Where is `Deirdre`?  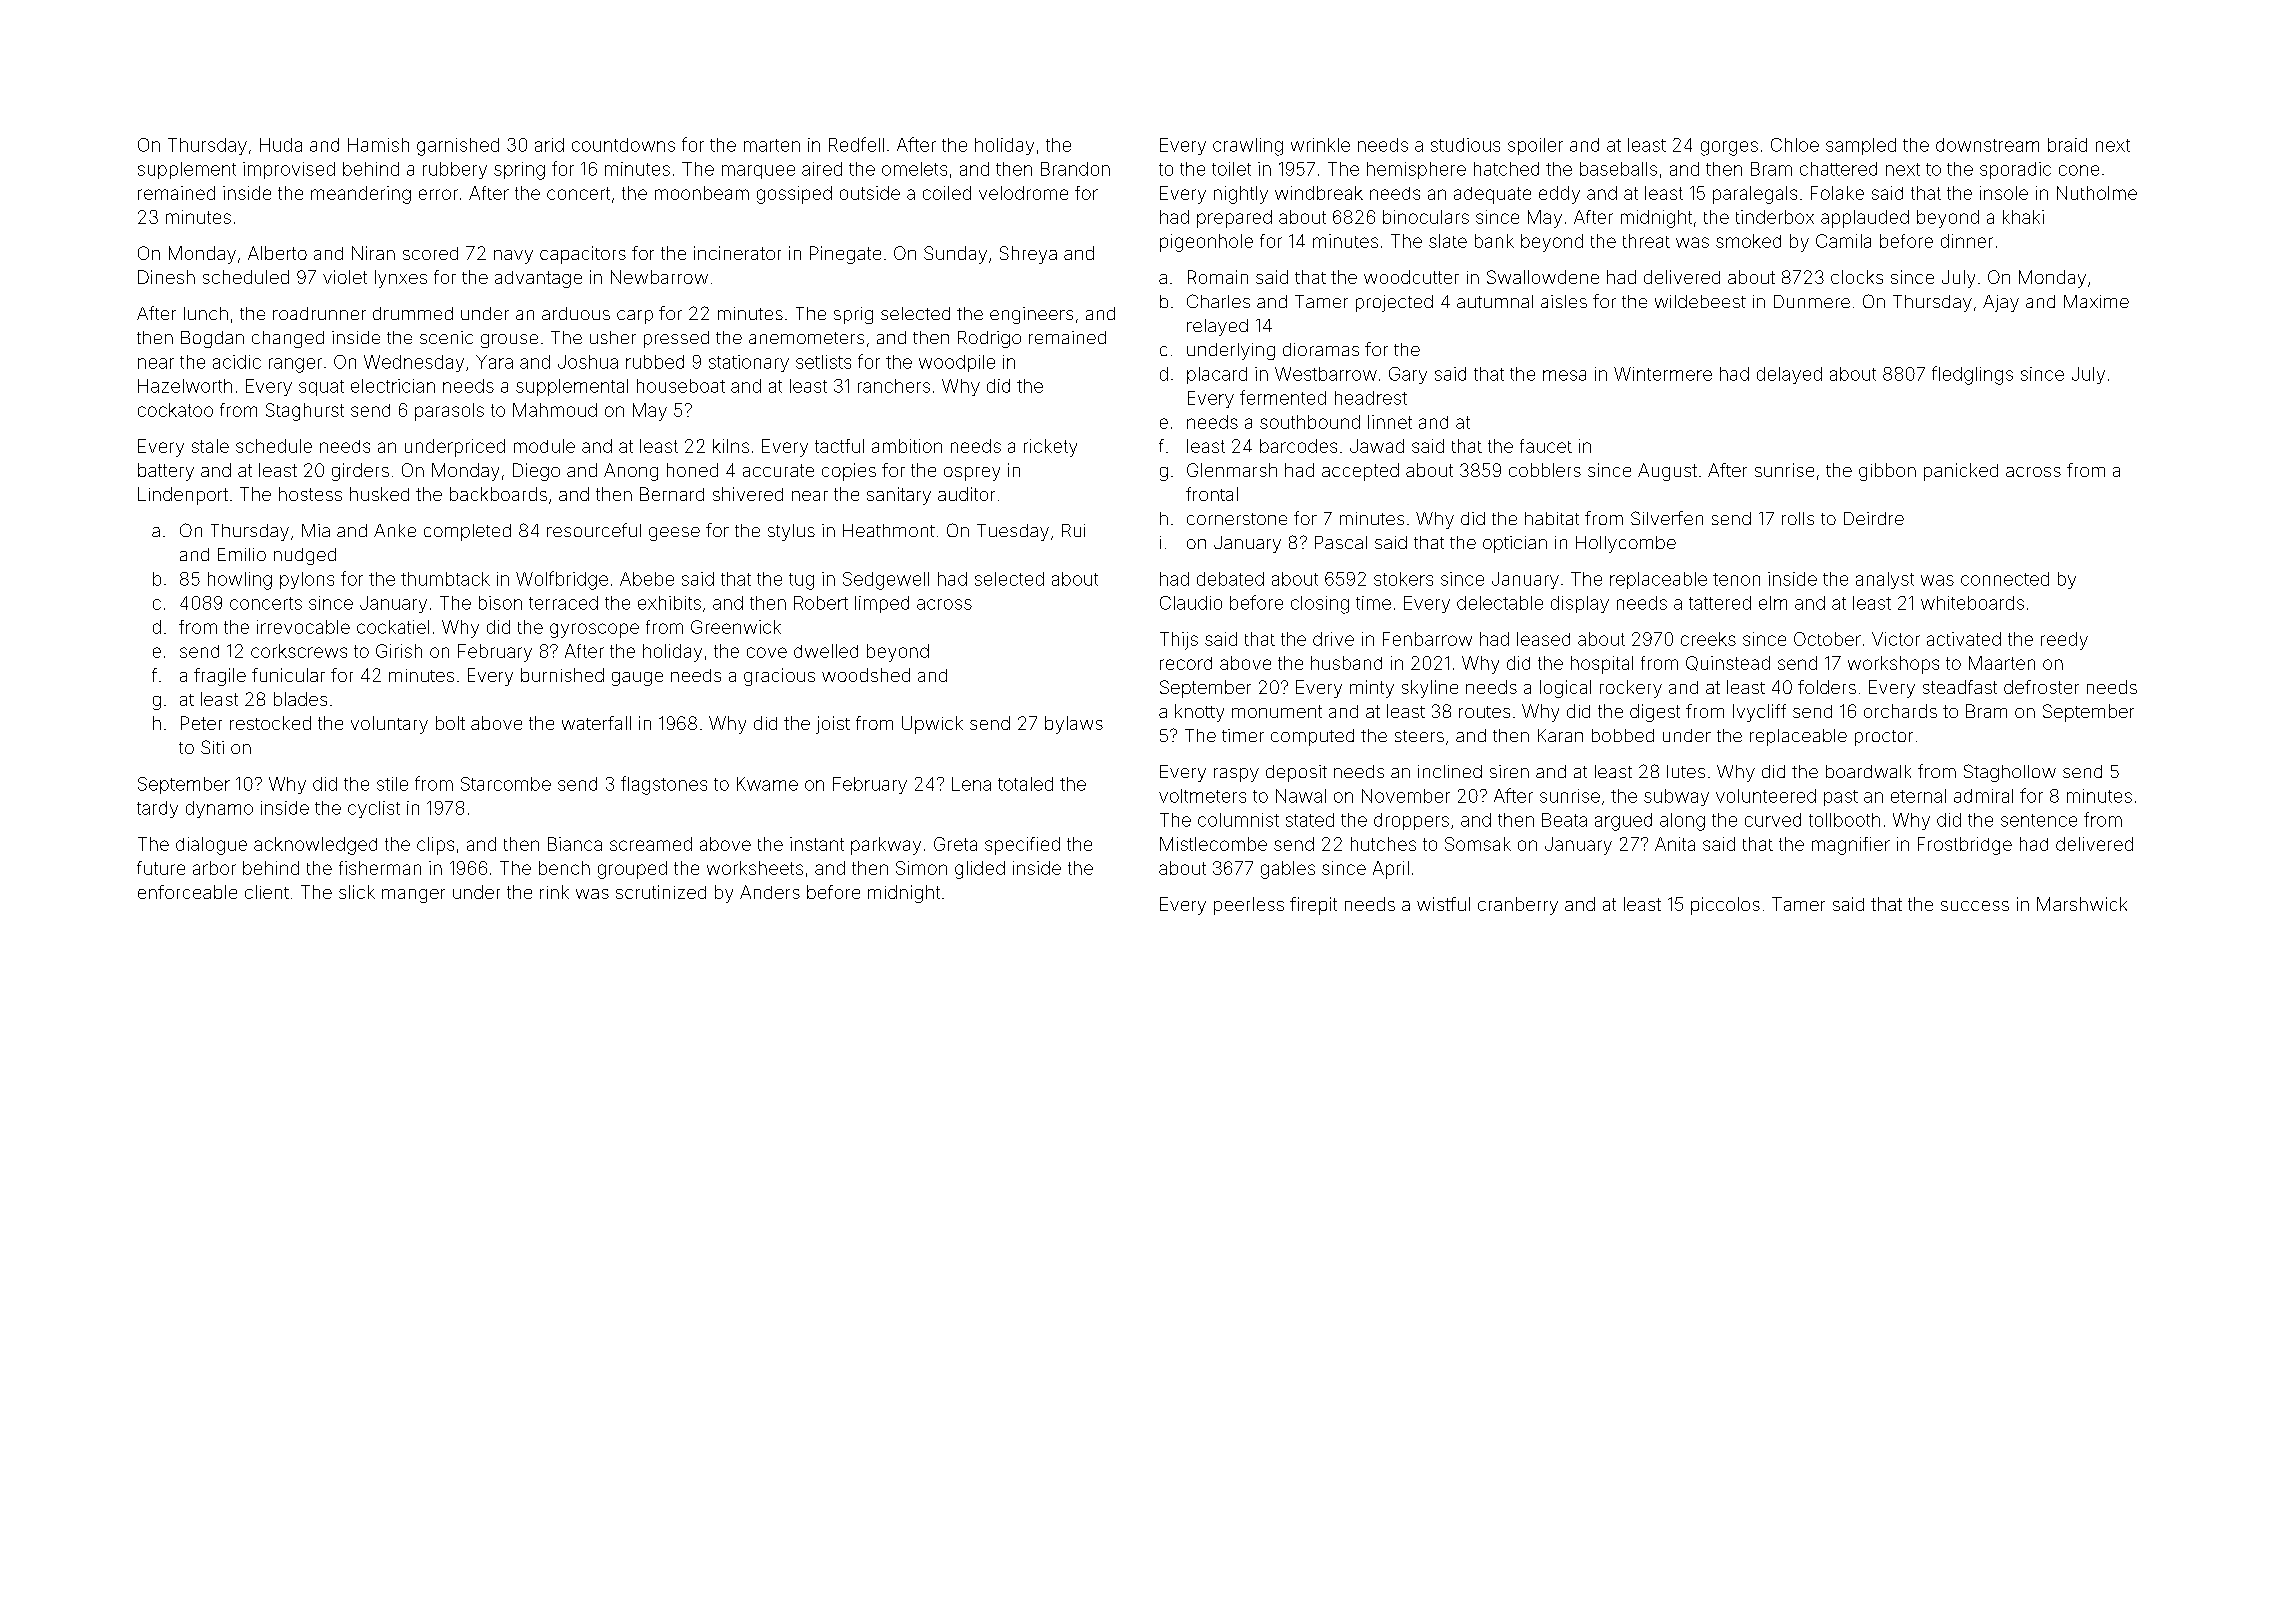 Deirdre is located at coordinates (1874, 518).
